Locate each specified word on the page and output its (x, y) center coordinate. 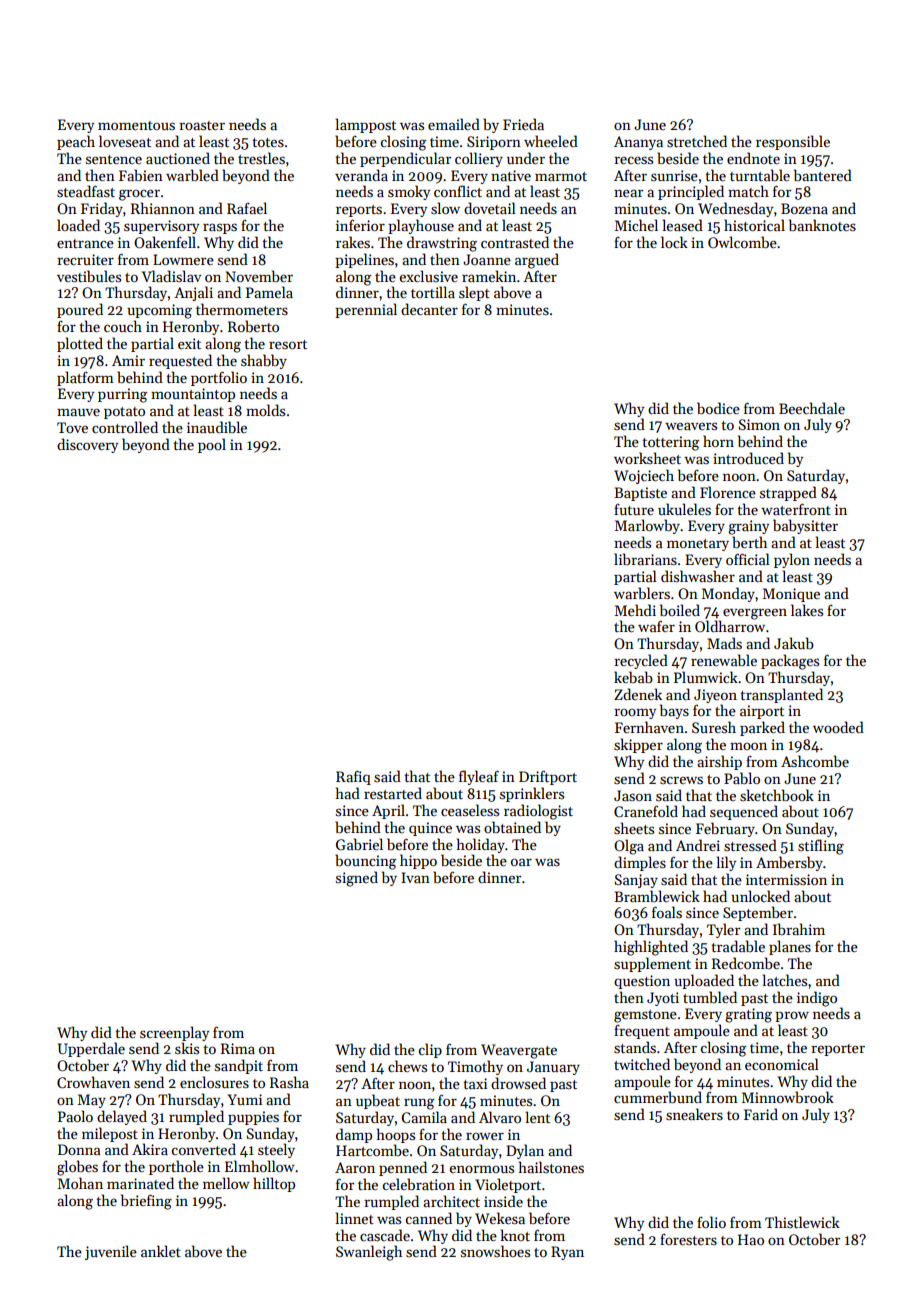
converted (204, 1149)
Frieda (523, 124)
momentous (136, 125)
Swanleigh (369, 1253)
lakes (807, 610)
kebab (633, 677)
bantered (823, 175)
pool (212, 445)
